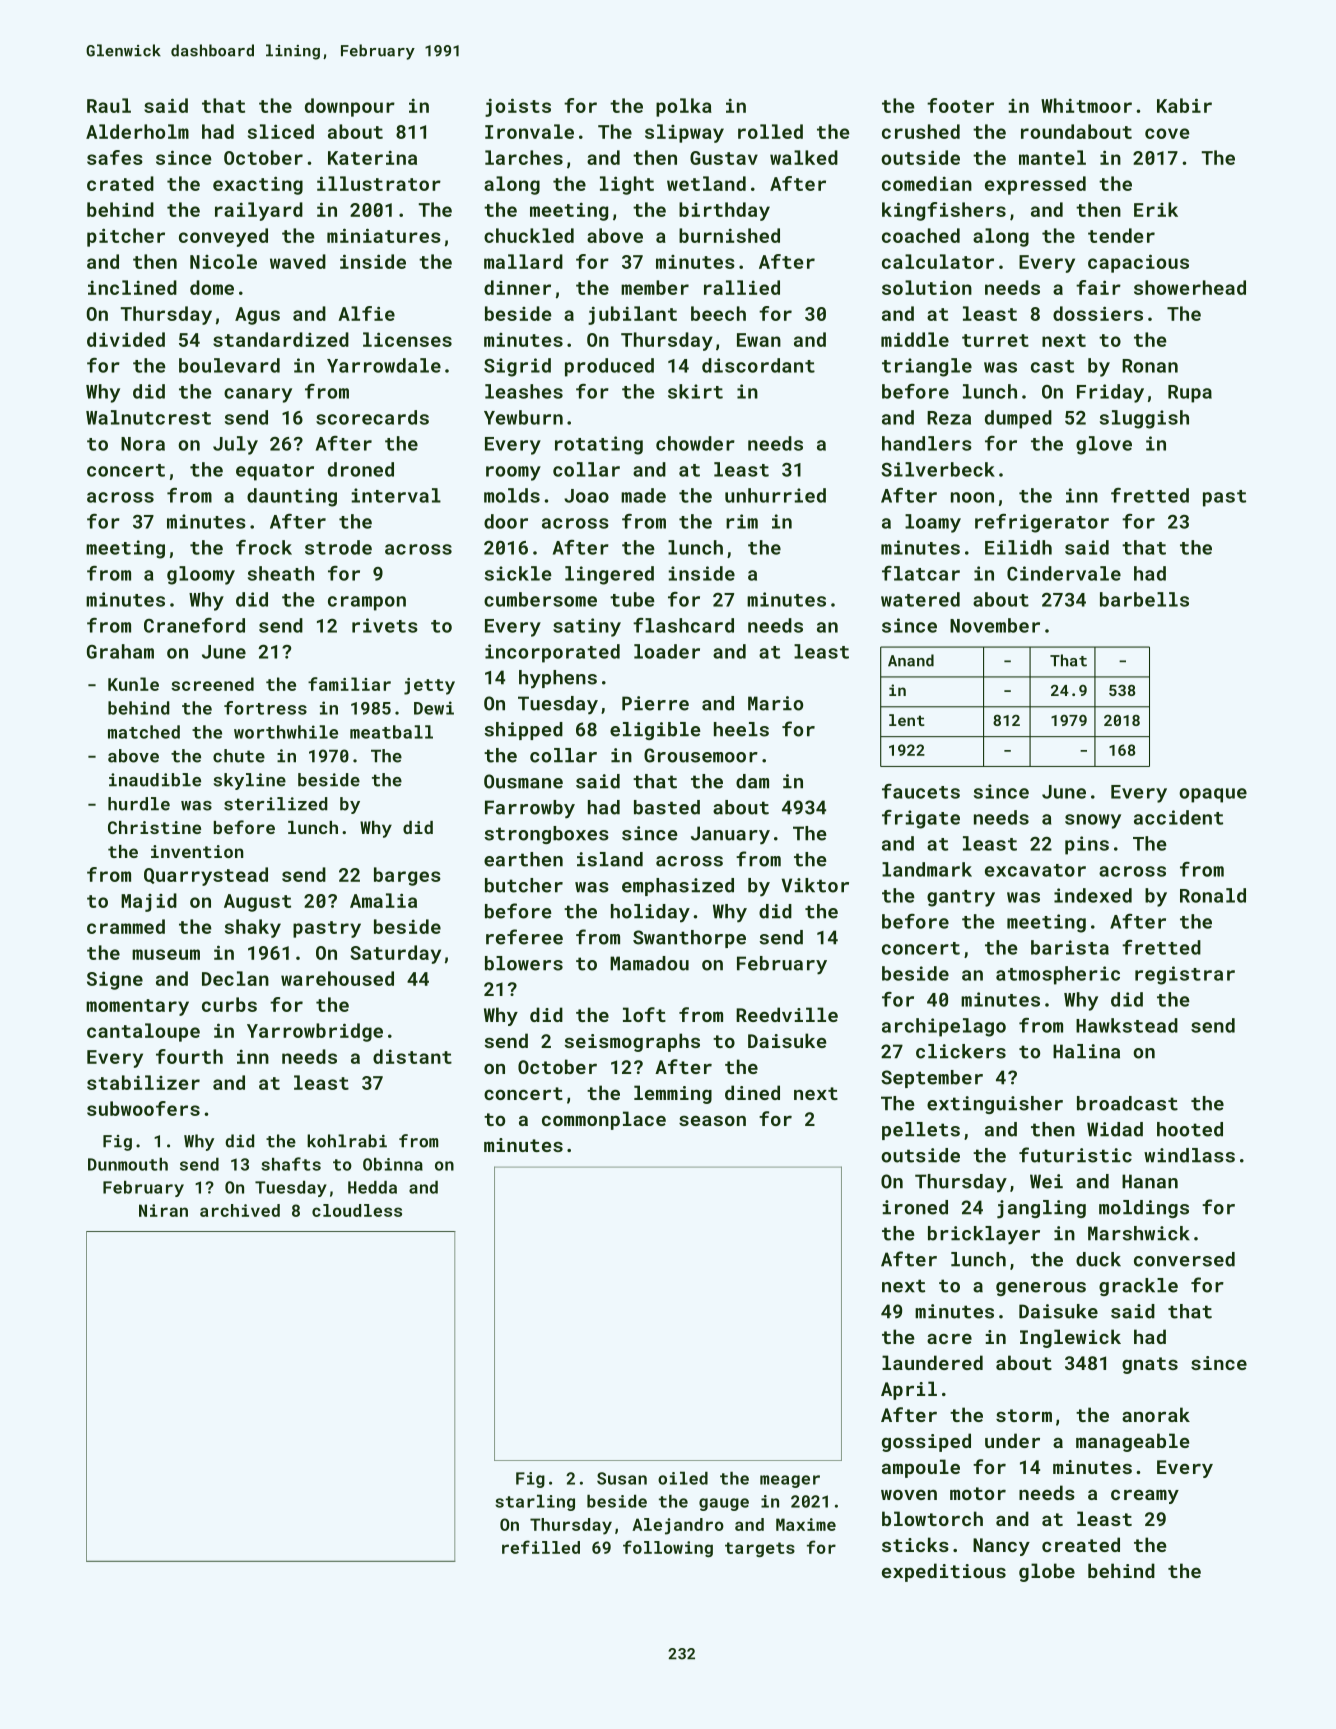 The width and height of the screenshot is (1336, 1729). Describe the element at coordinates (949, 418) in the screenshot. I see `Reza` at that location.
